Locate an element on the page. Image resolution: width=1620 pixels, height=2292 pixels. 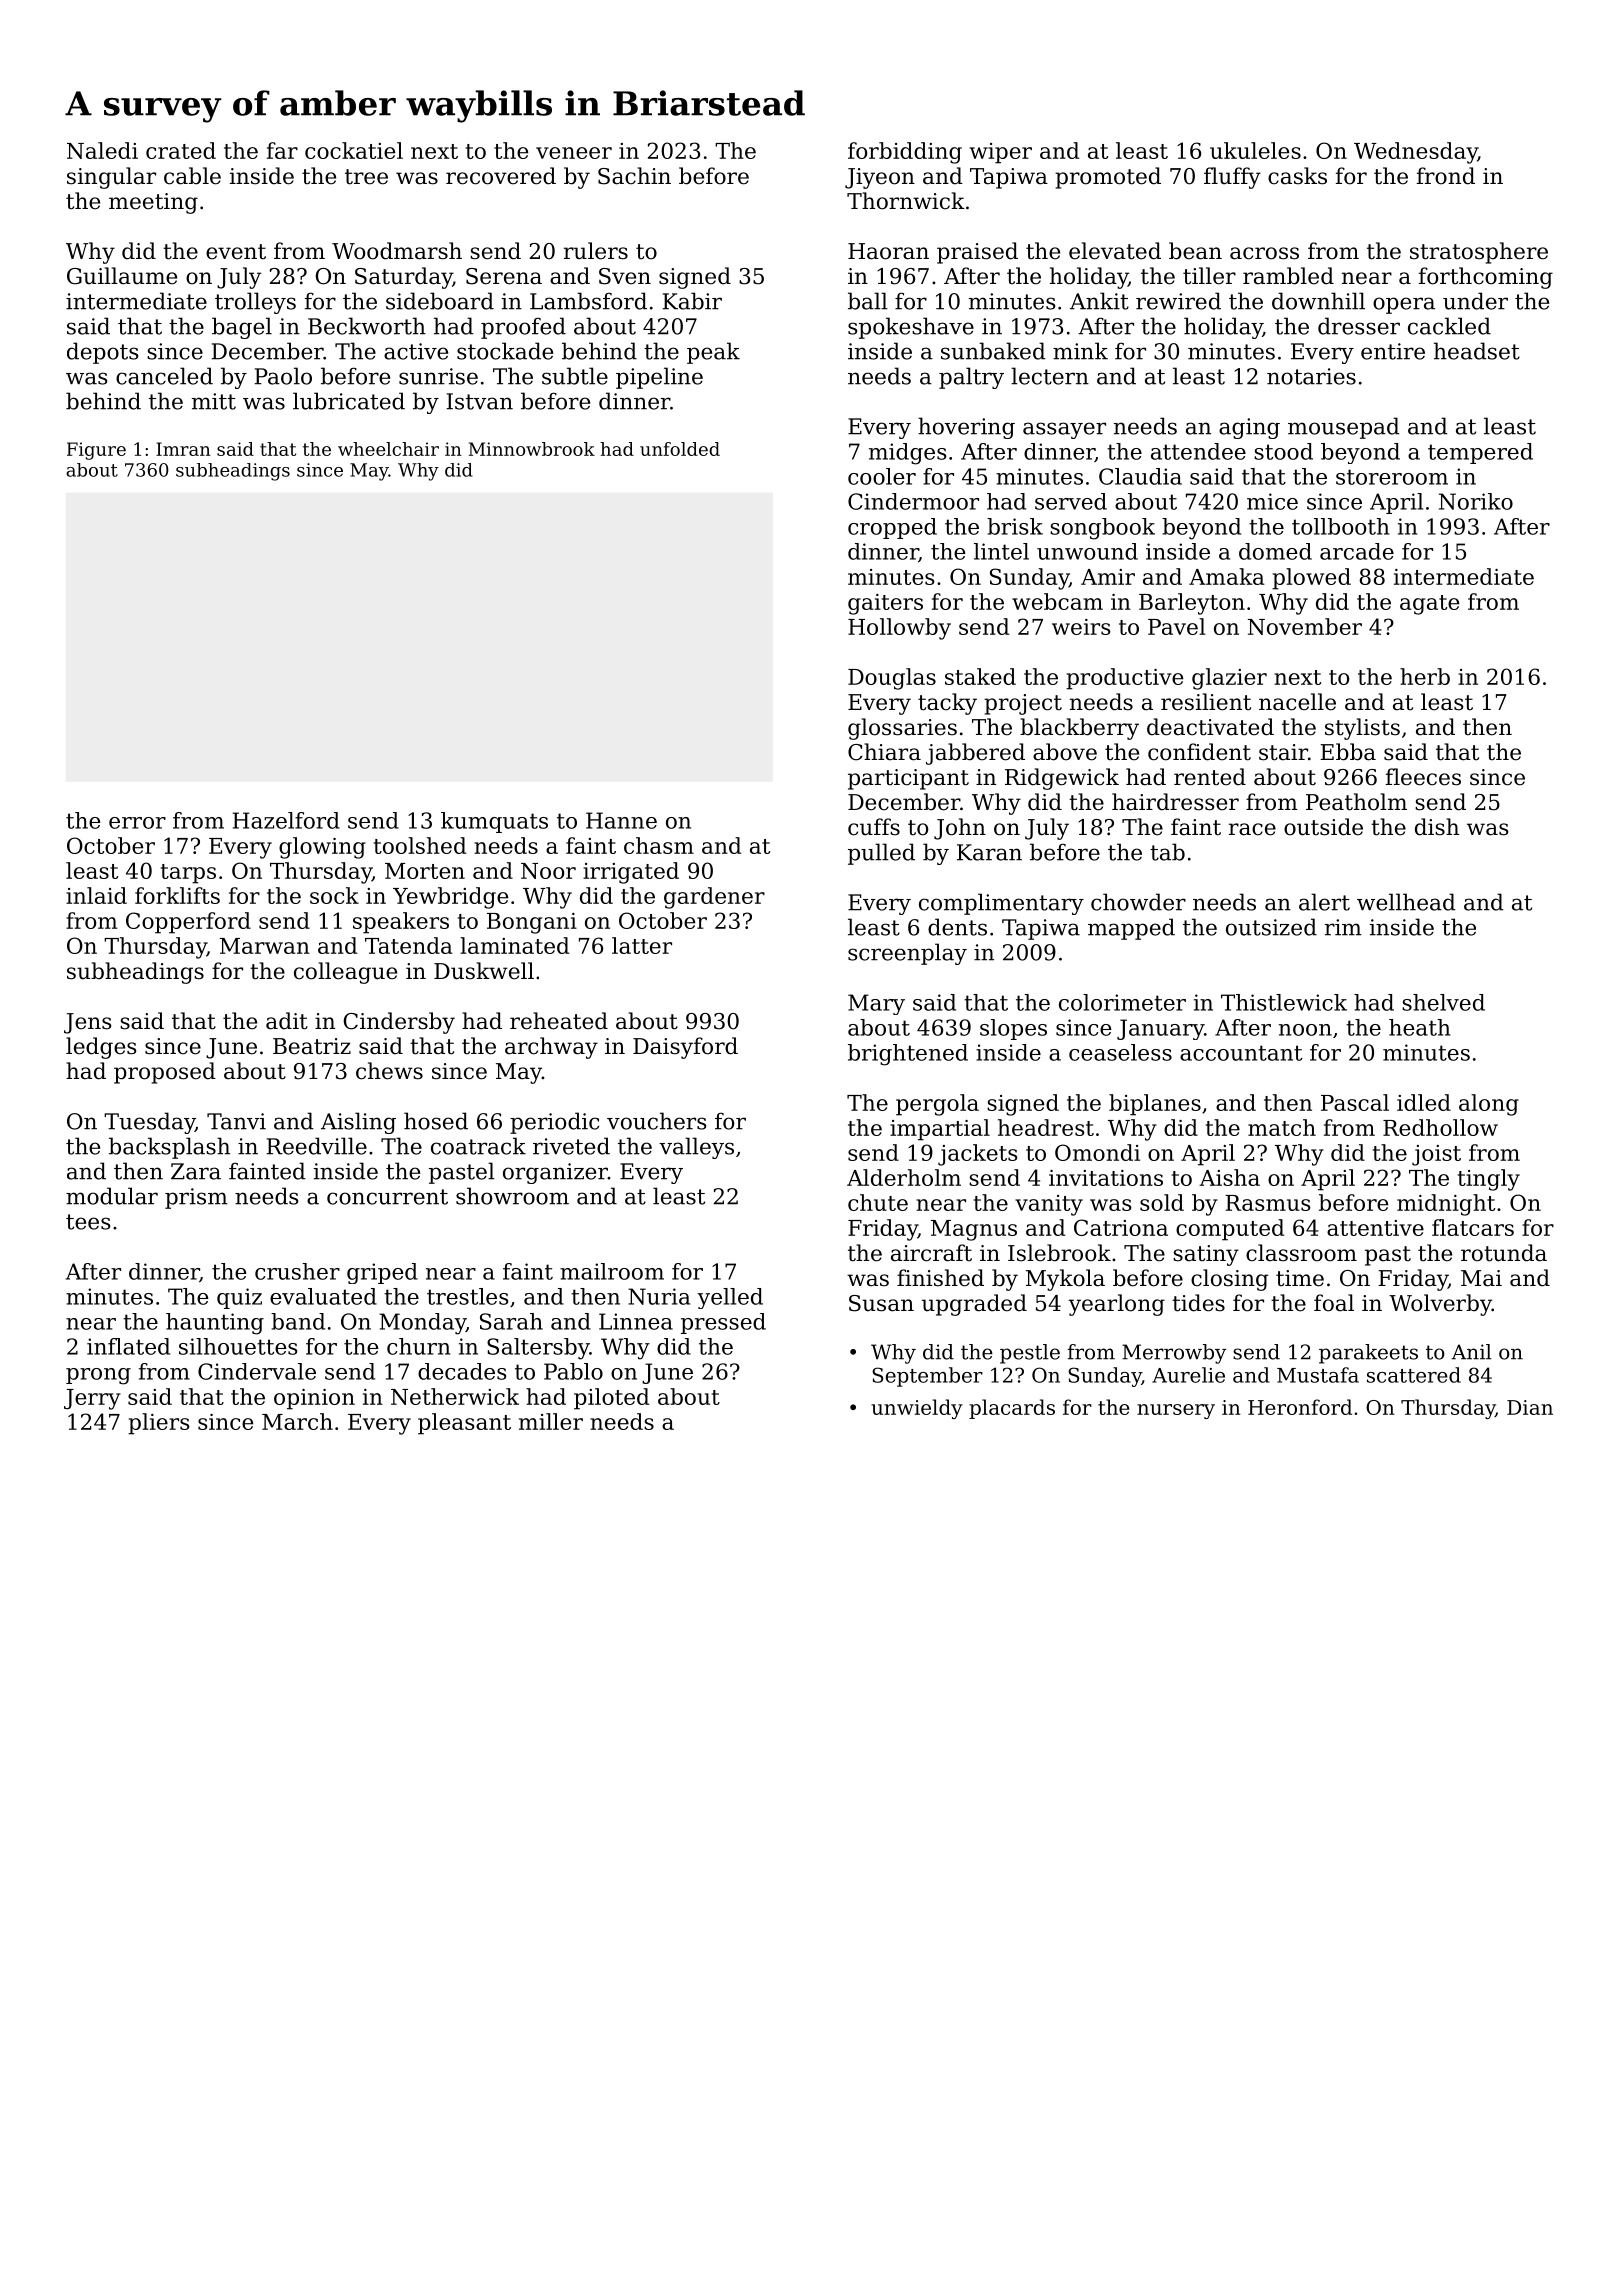
September is located at coordinates (927, 1377).
